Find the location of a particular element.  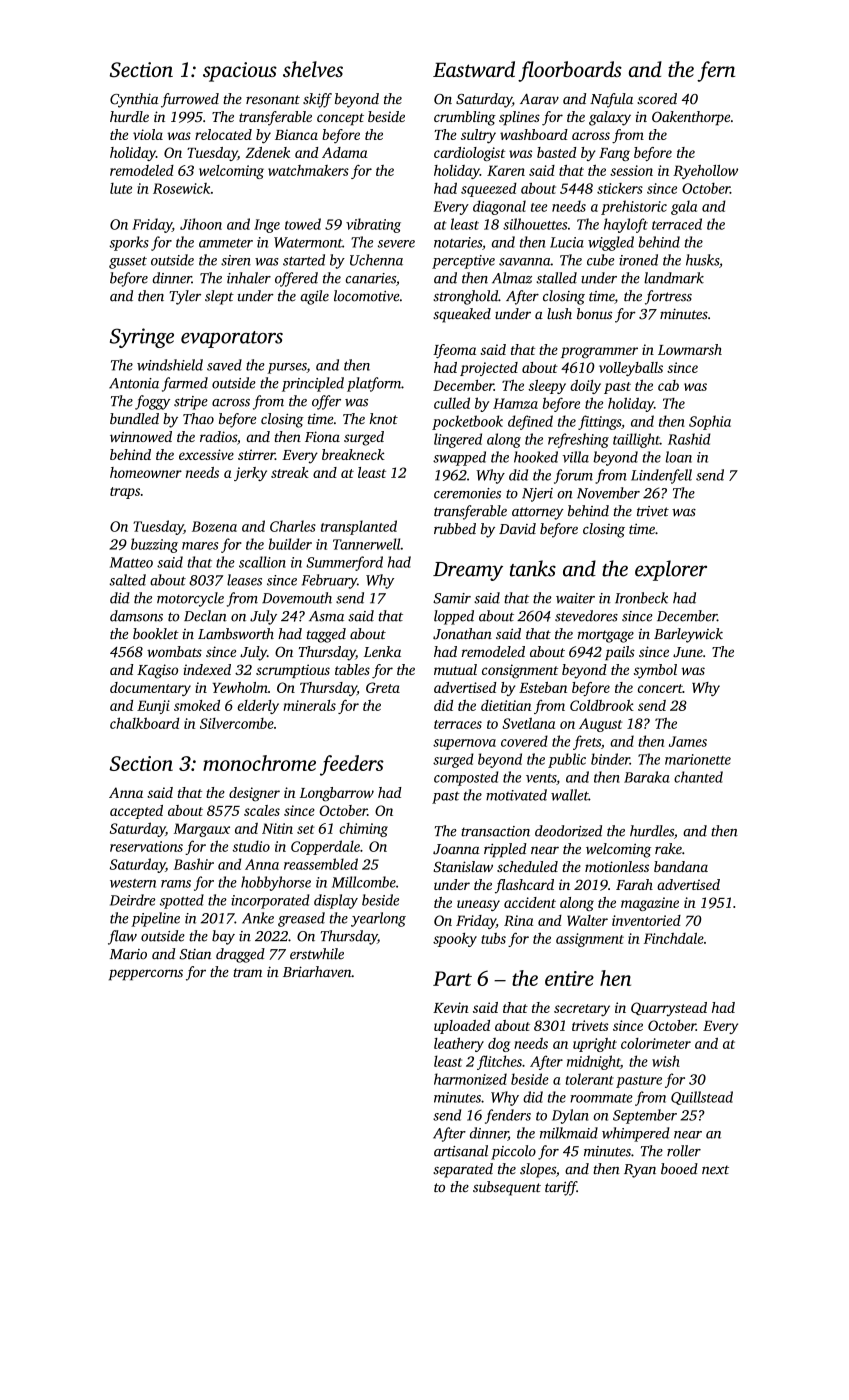

Rosewick is located at coordinates (181, 188).
